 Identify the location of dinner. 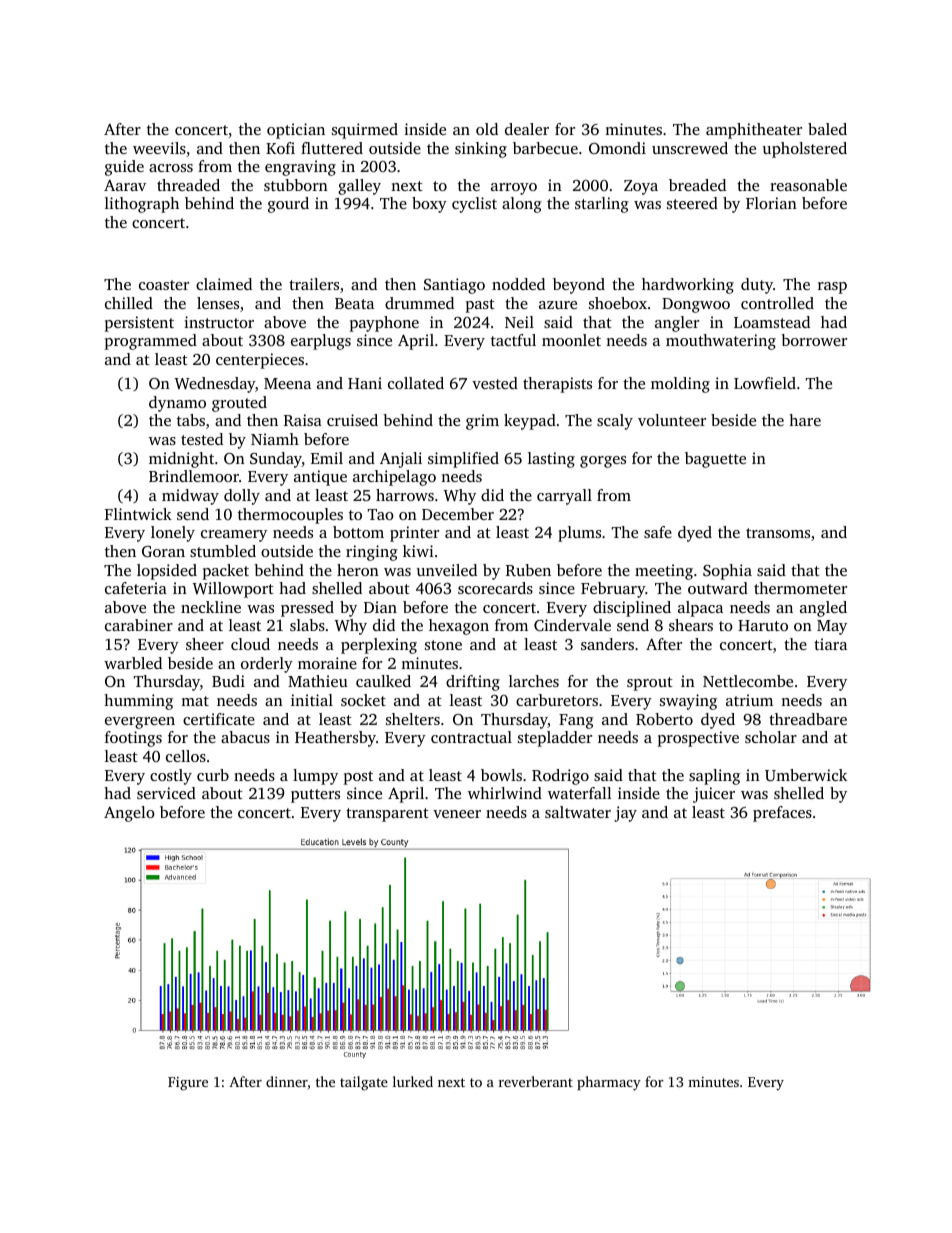
(287, 1081).
